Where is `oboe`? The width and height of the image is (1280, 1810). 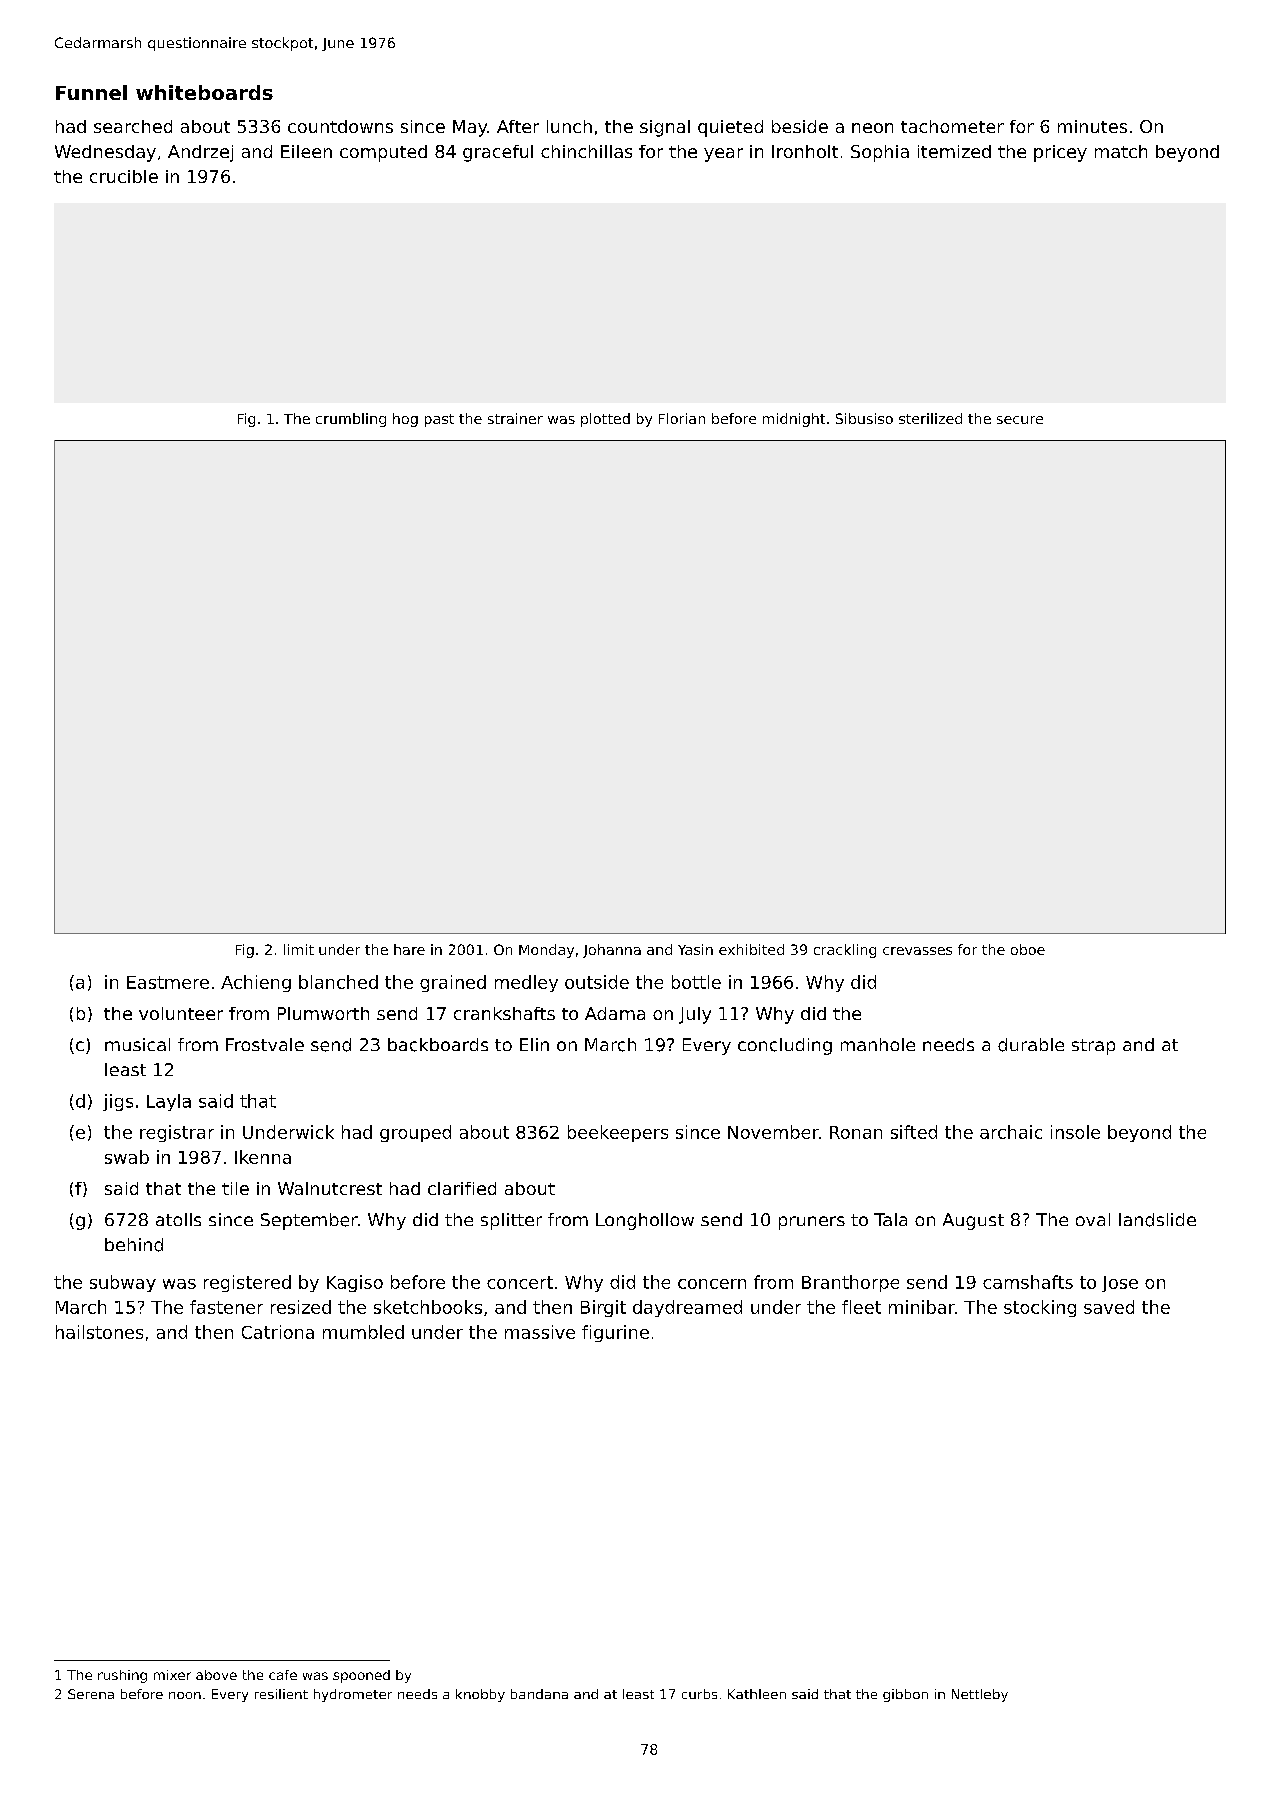
oboe is located at coordinates (1028, 949).
